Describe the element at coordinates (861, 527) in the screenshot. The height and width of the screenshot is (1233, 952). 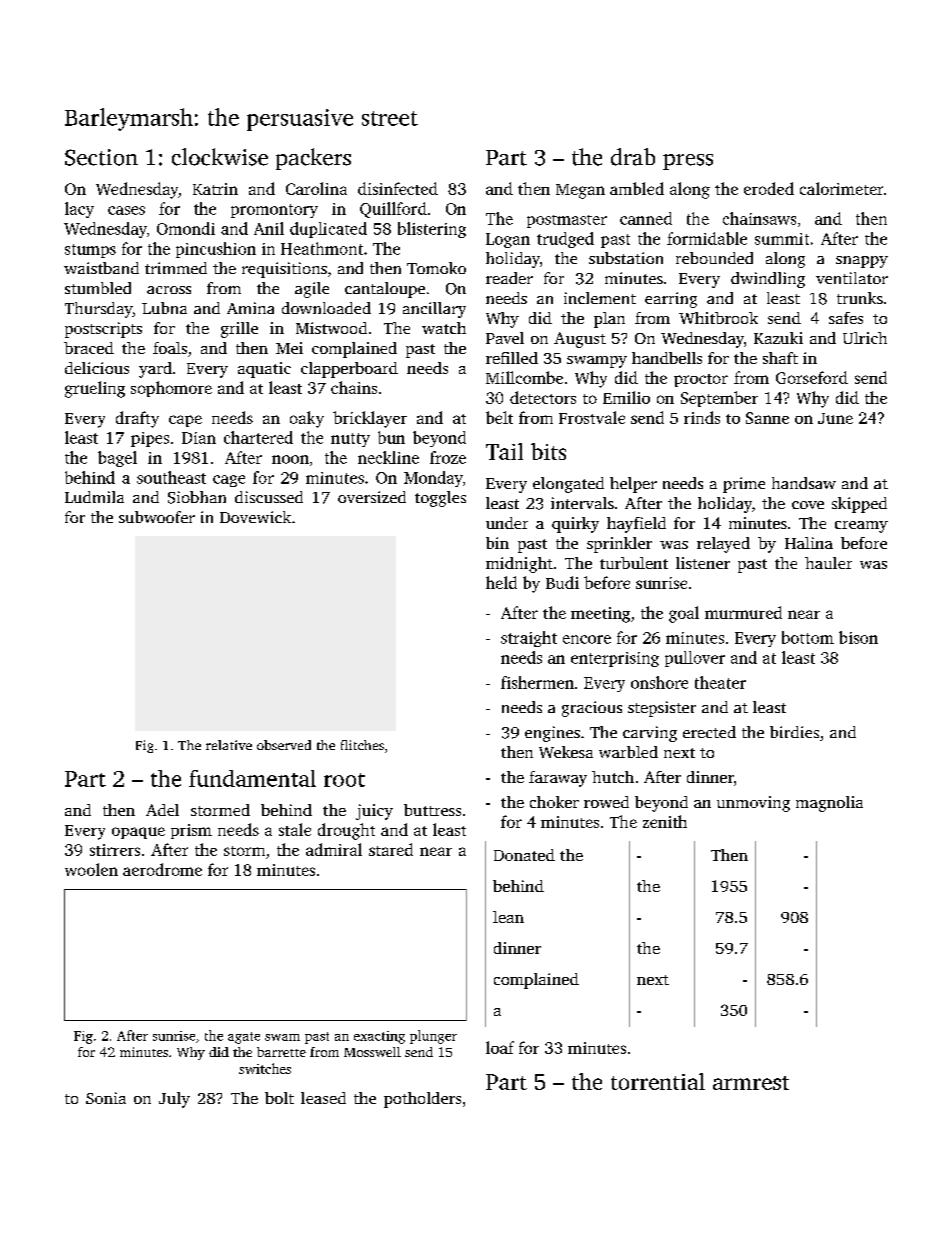
I see `creamy` at that location.
